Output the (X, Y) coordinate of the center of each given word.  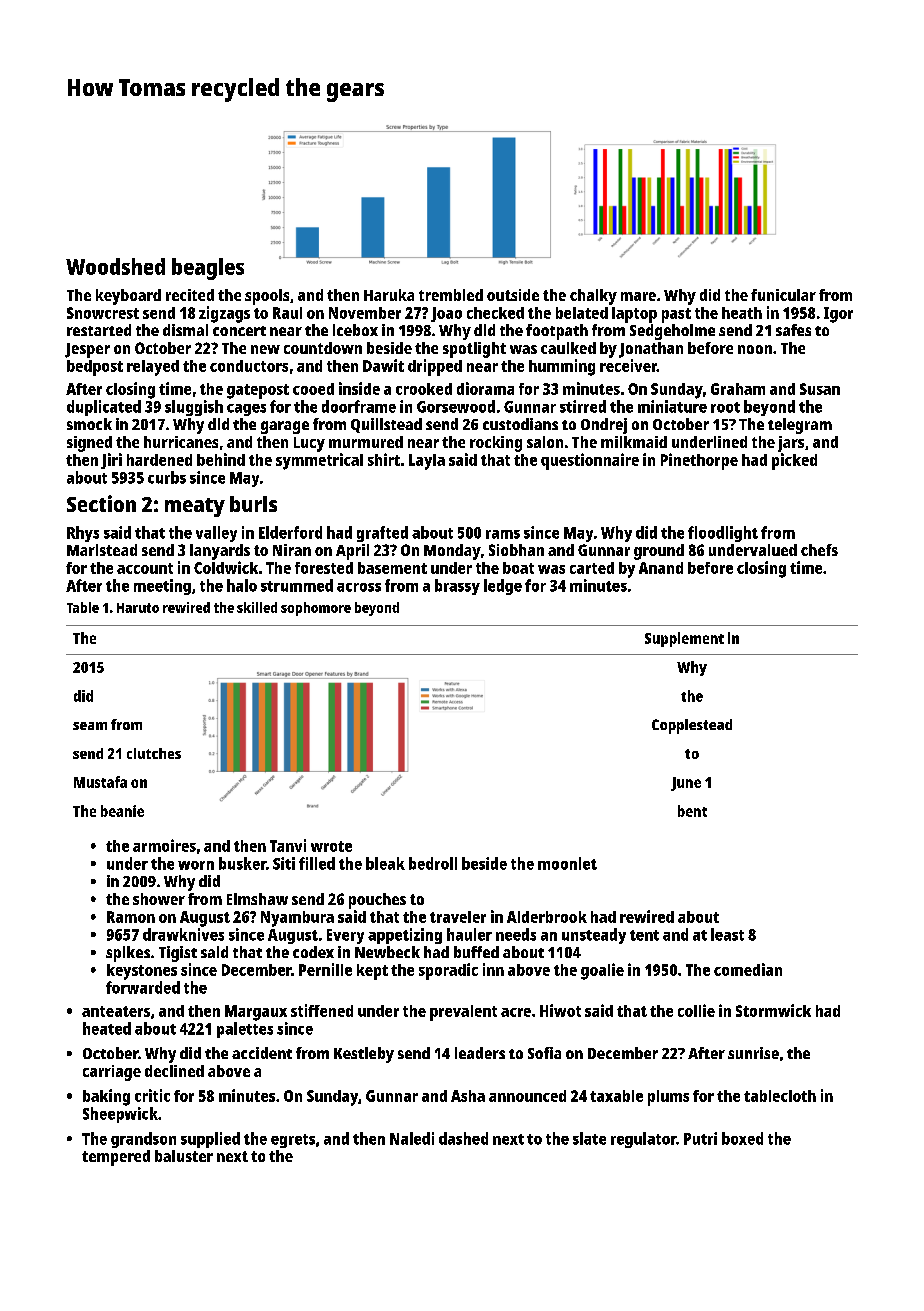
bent (692, 811)
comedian (748, 969)
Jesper (87, 350)
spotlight (474, 350)
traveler (458, 917)
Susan (820, 389)
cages (246, 410)
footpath (557, 332)
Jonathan (651, 350)
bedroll (433, 863)
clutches (154, 753)
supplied (210, 1140)
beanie (122, 811)
